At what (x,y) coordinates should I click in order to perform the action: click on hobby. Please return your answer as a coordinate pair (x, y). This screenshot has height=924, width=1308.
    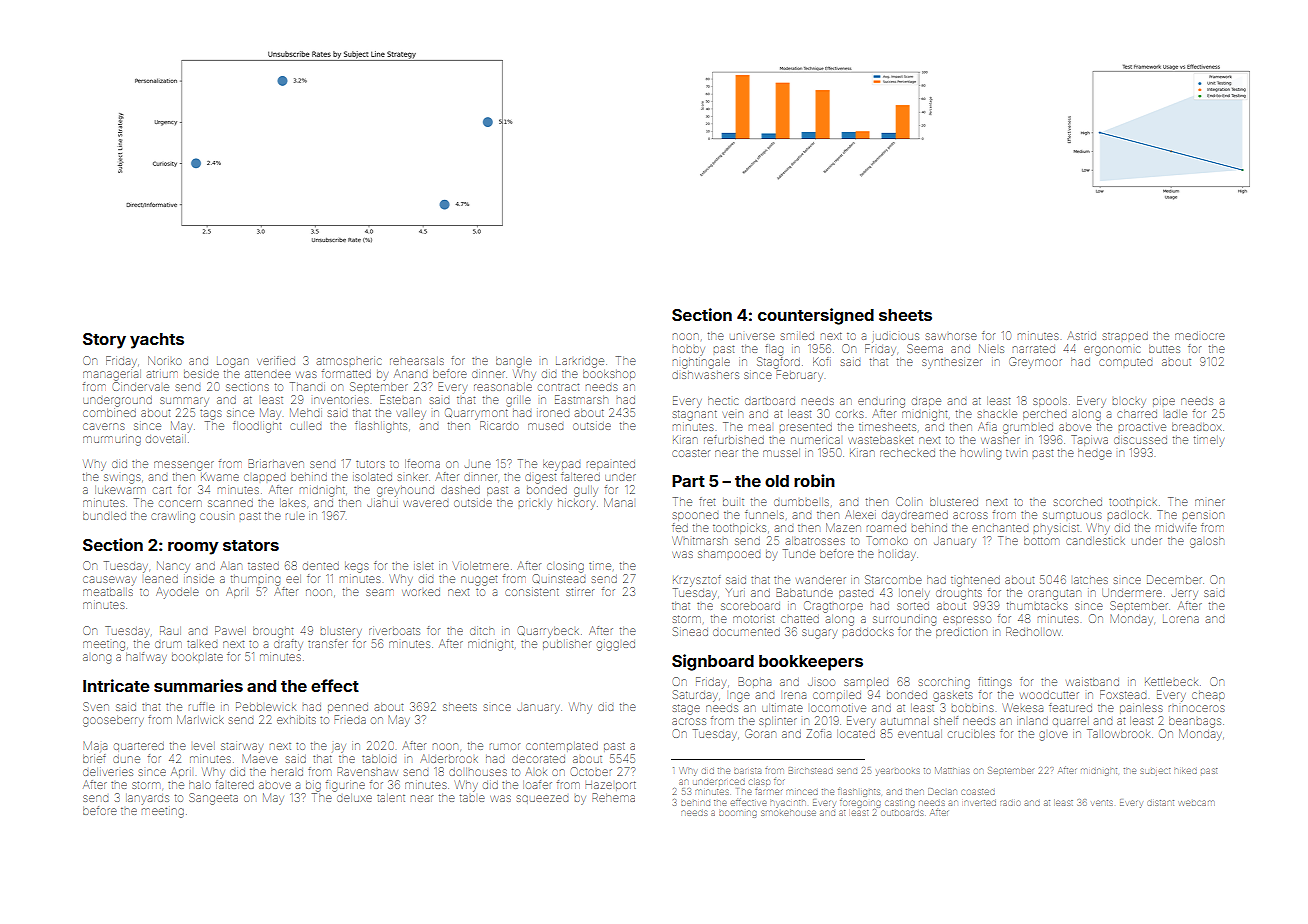
    Looking at the image, I should click on (689, 351).
